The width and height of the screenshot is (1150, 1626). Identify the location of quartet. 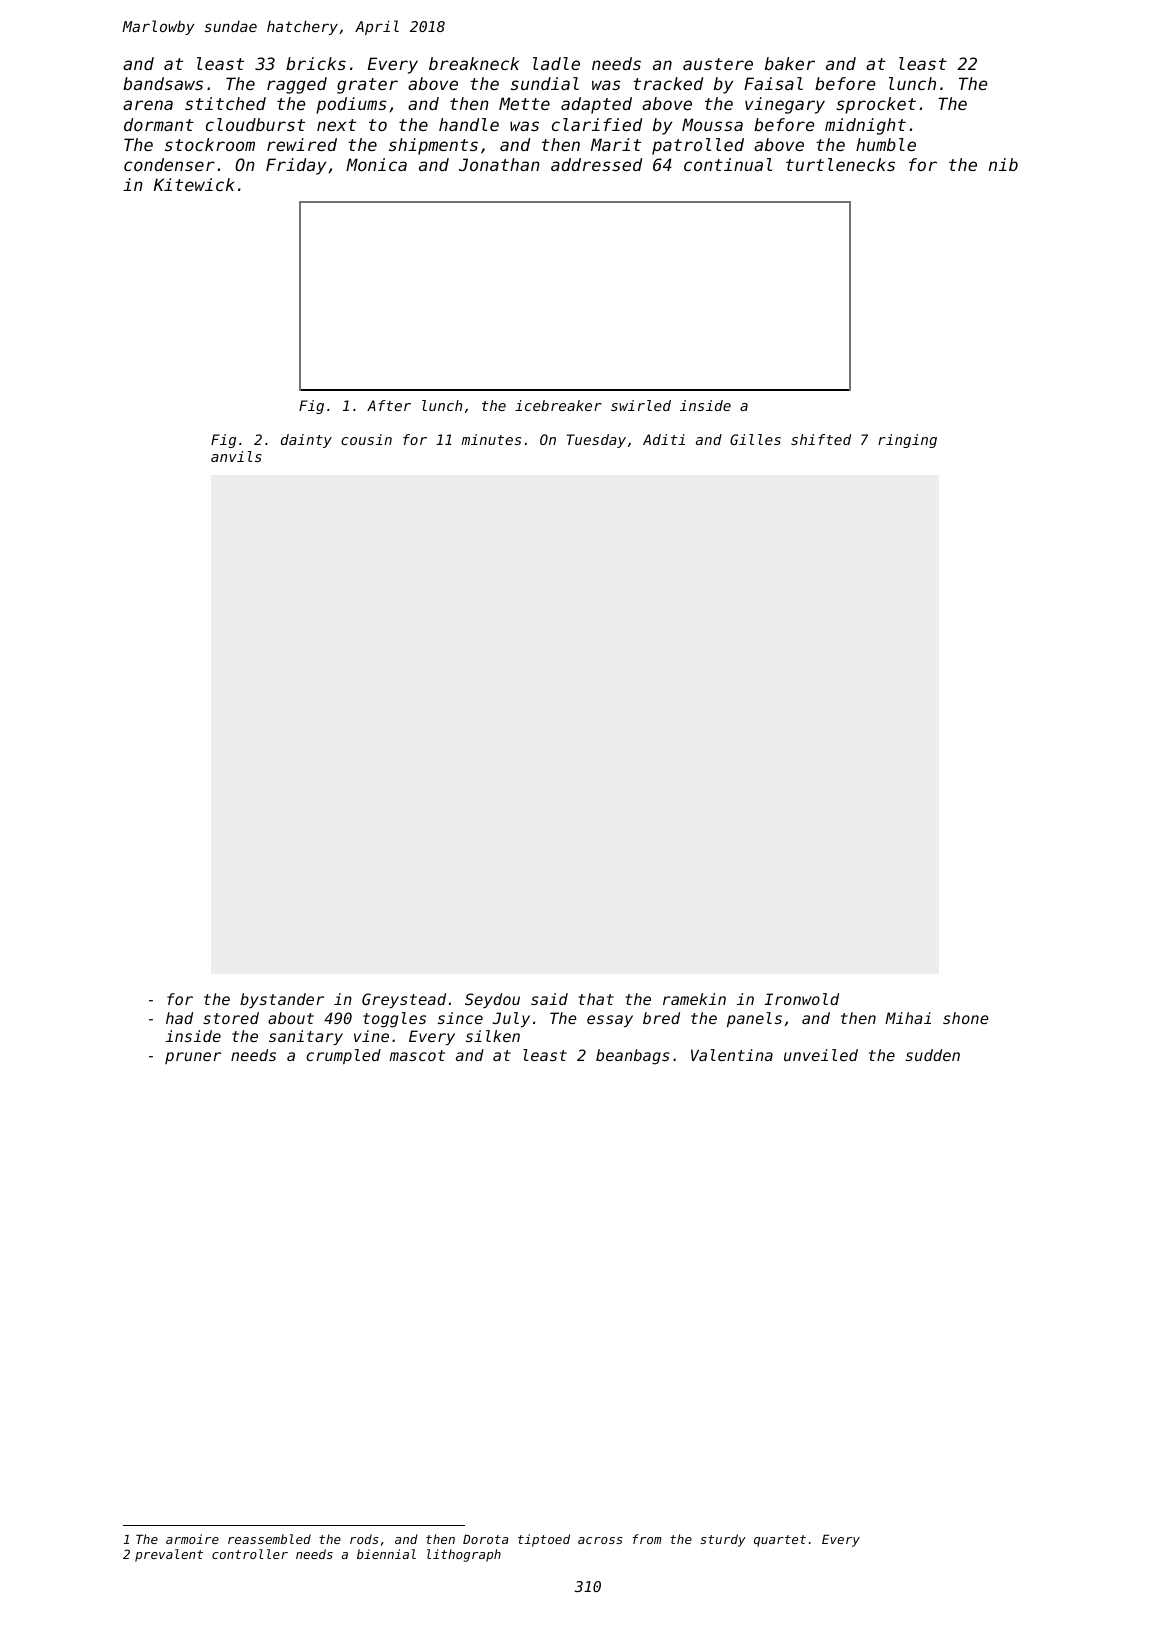
(780, 1541).
